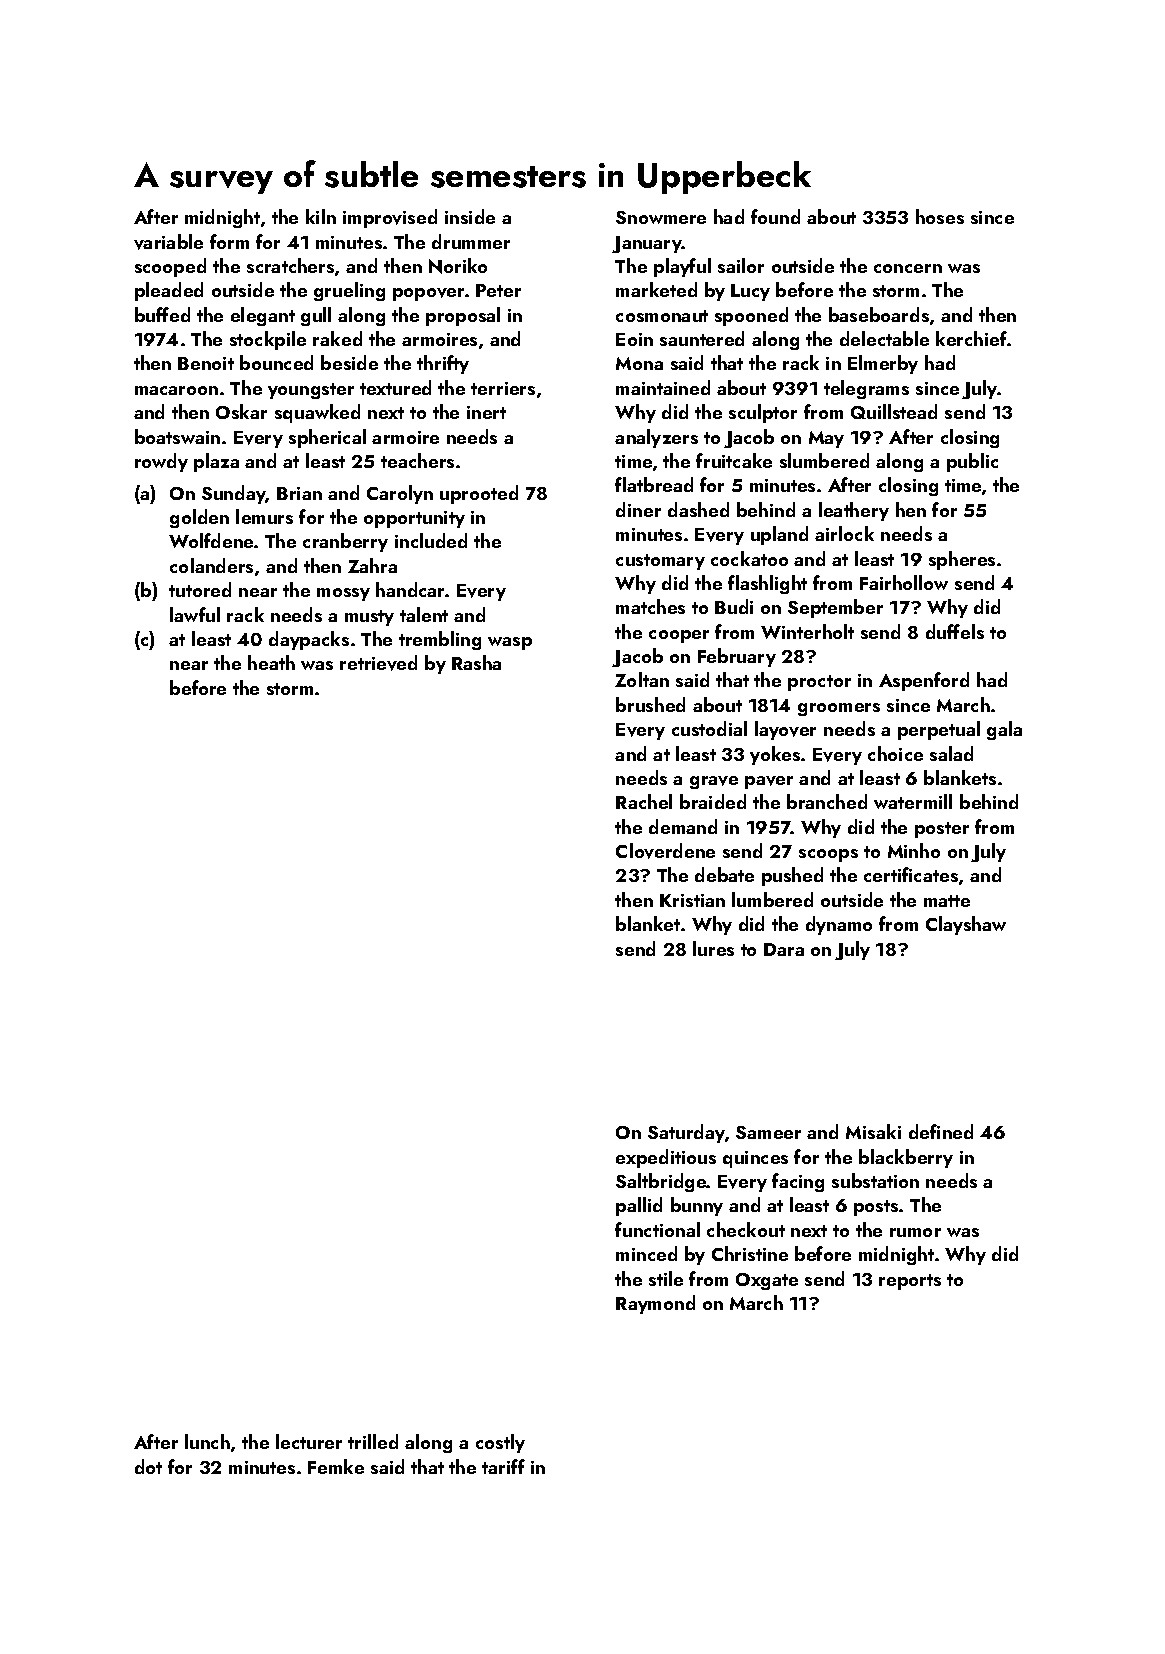  I want to click on lunch, so click(207, 1441).
